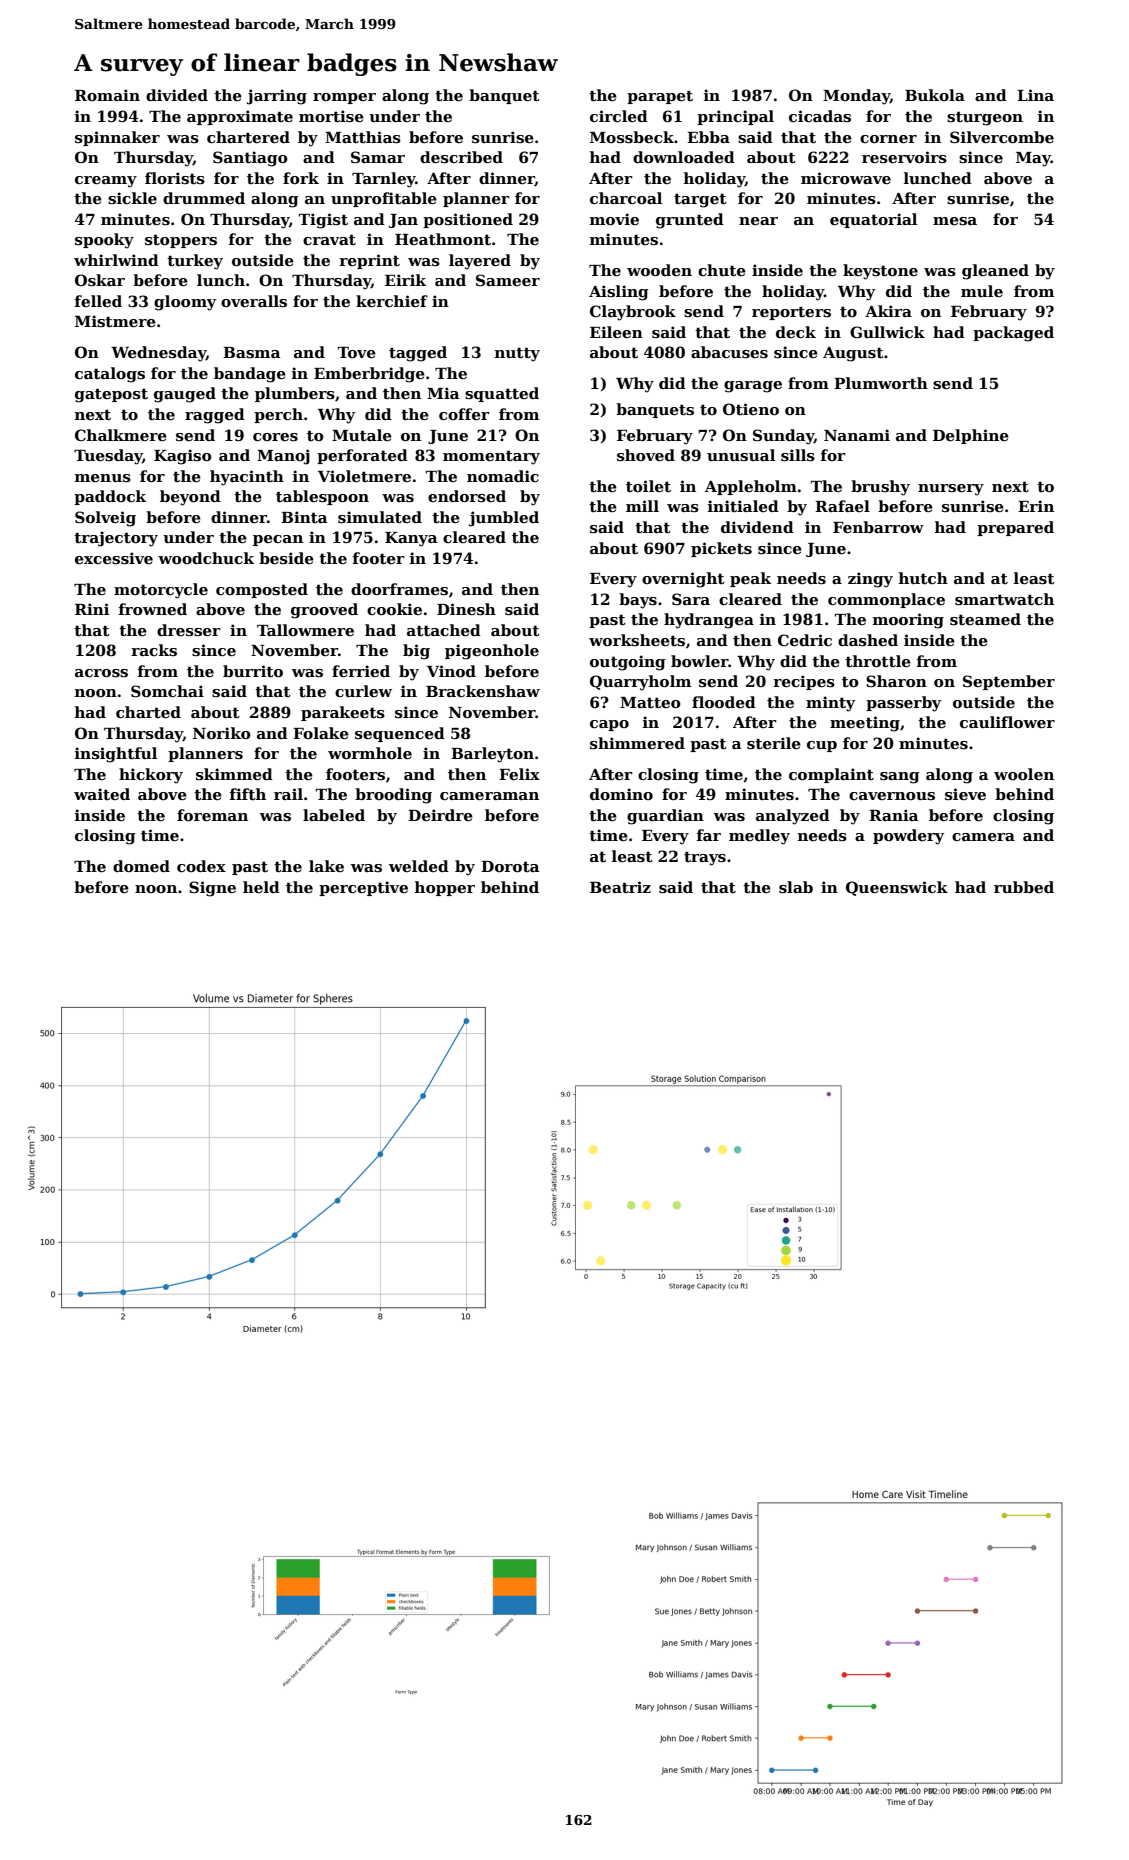 The width and height of the screenshot is (1129, 1860). I want to click on domino, so click(621, 794).
